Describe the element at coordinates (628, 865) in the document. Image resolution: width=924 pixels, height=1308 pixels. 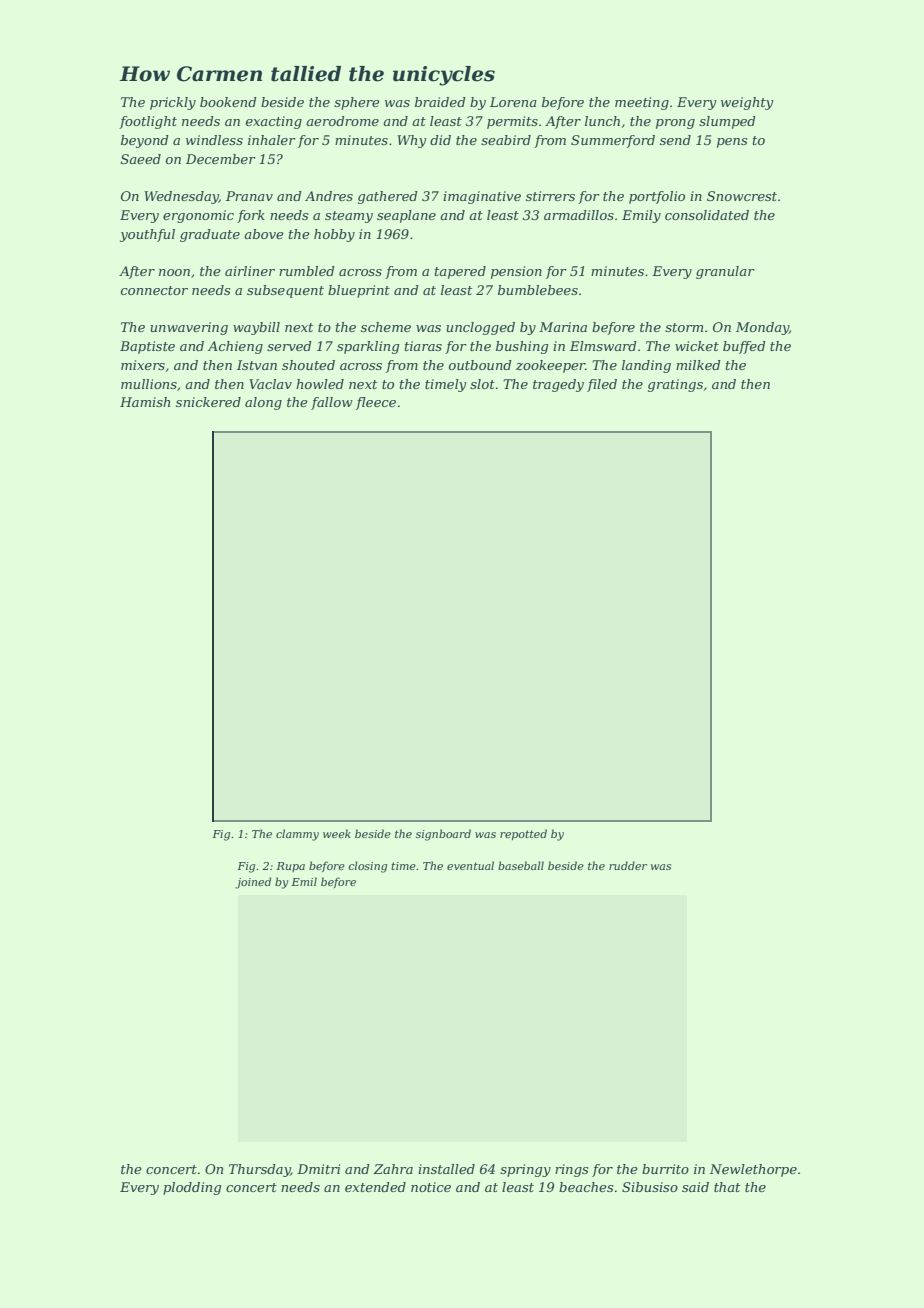
I see `rudder` at that location.
